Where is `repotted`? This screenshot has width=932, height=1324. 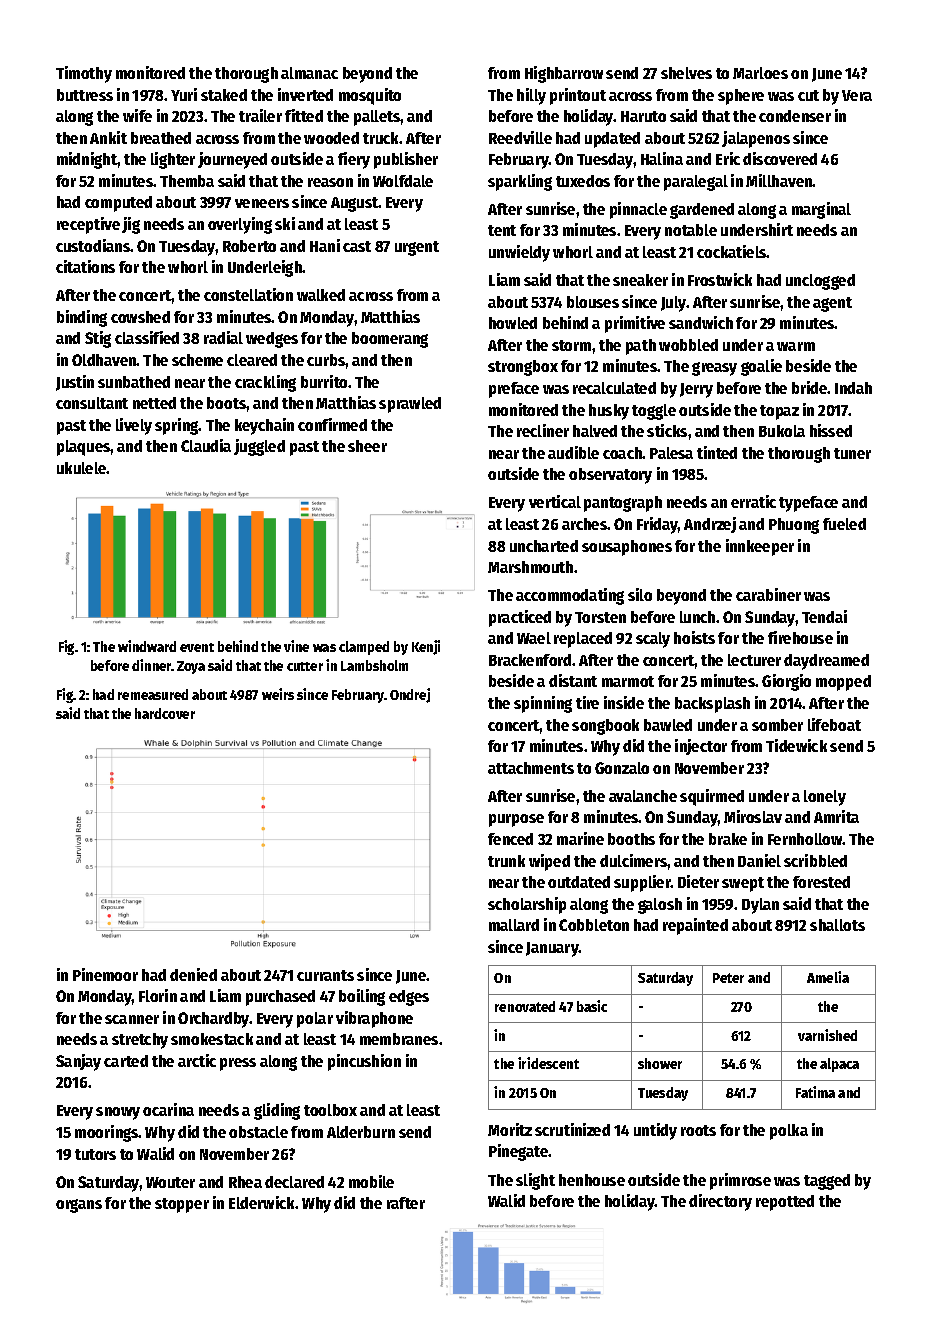
repotted is located at coordinates (785, 1203).
